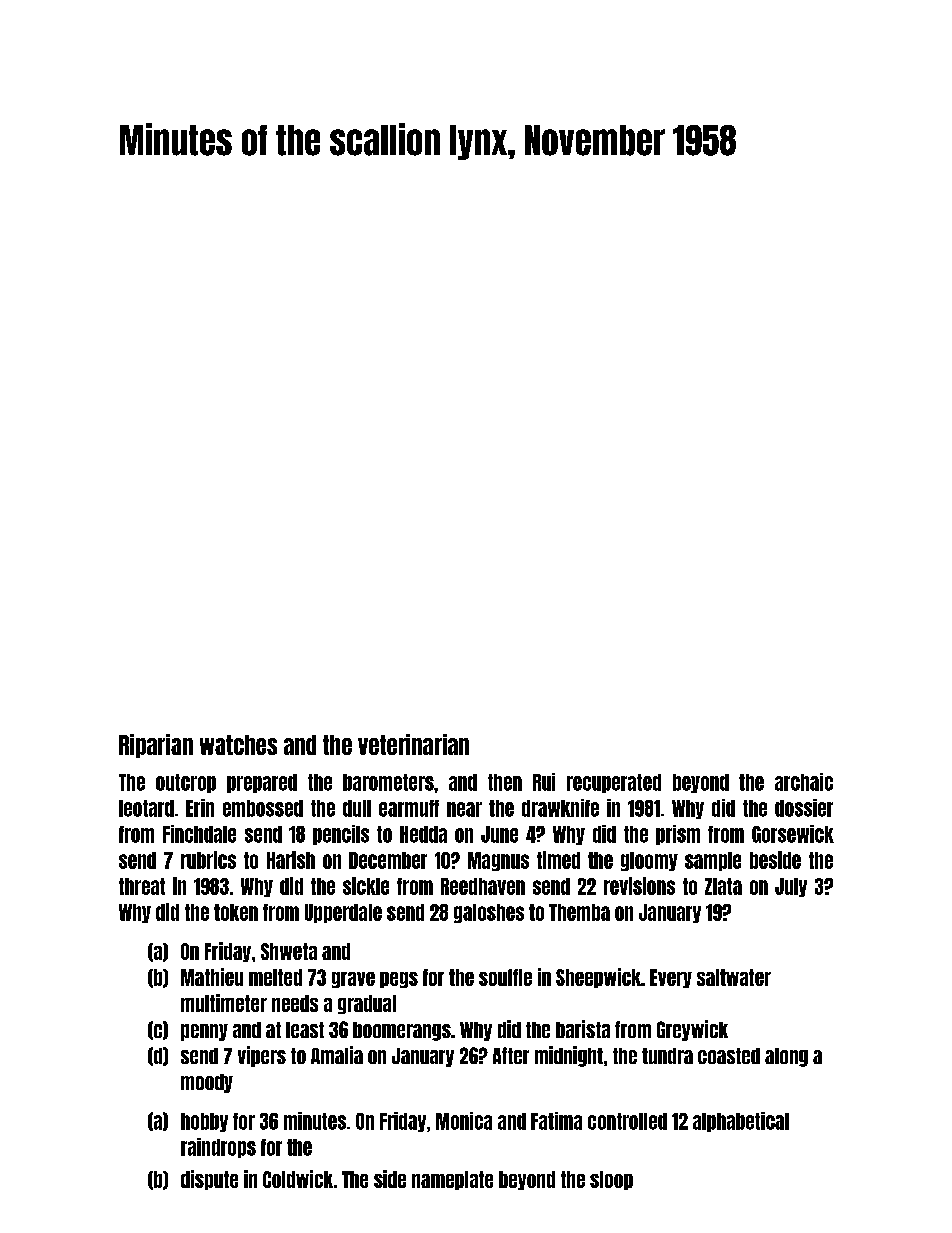  I want to click on archaic, so click(804, 782).
